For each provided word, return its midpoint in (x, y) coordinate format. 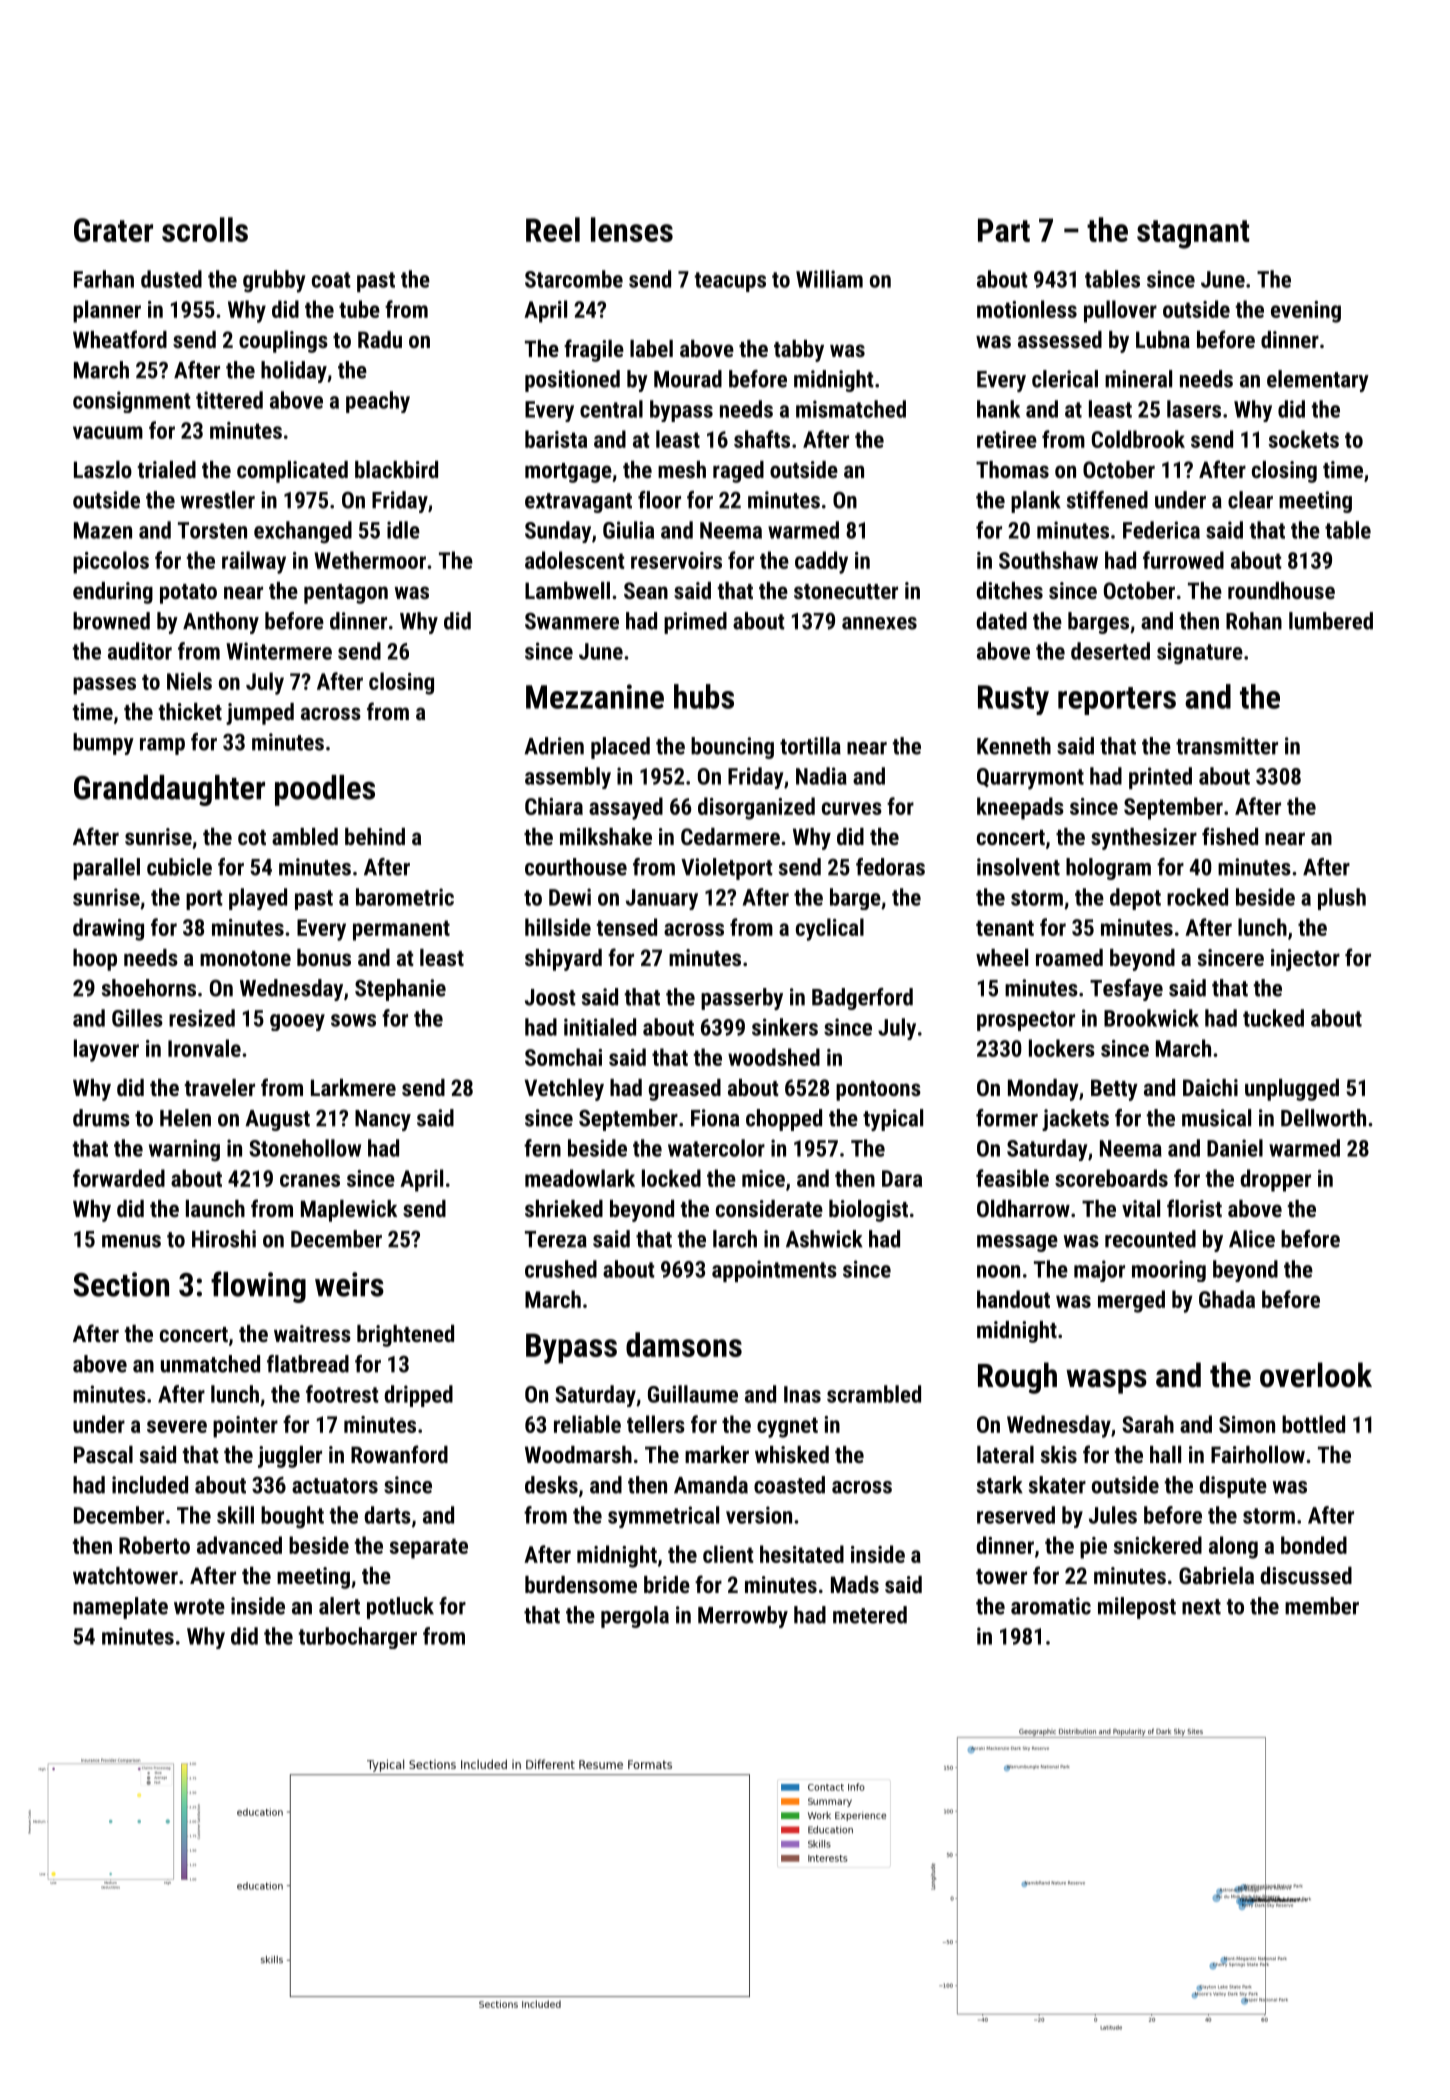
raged (738, 472)
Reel (553, 229)
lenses (632, 229)
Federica (1161, 530)
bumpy (103, 744)
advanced (239, 1545)
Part (1004, 230)
